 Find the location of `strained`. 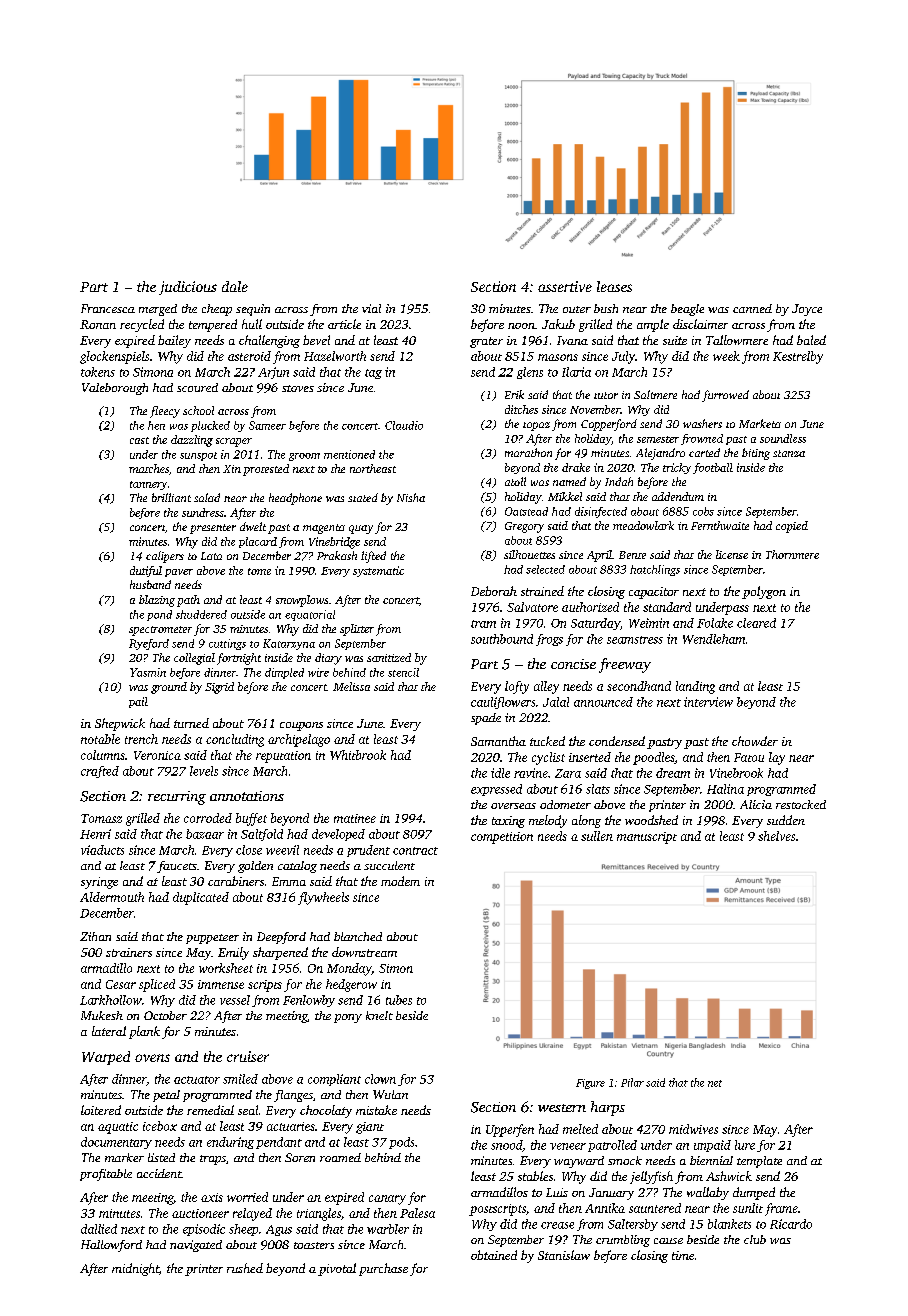

strained is located at coordinates (542, 591).
